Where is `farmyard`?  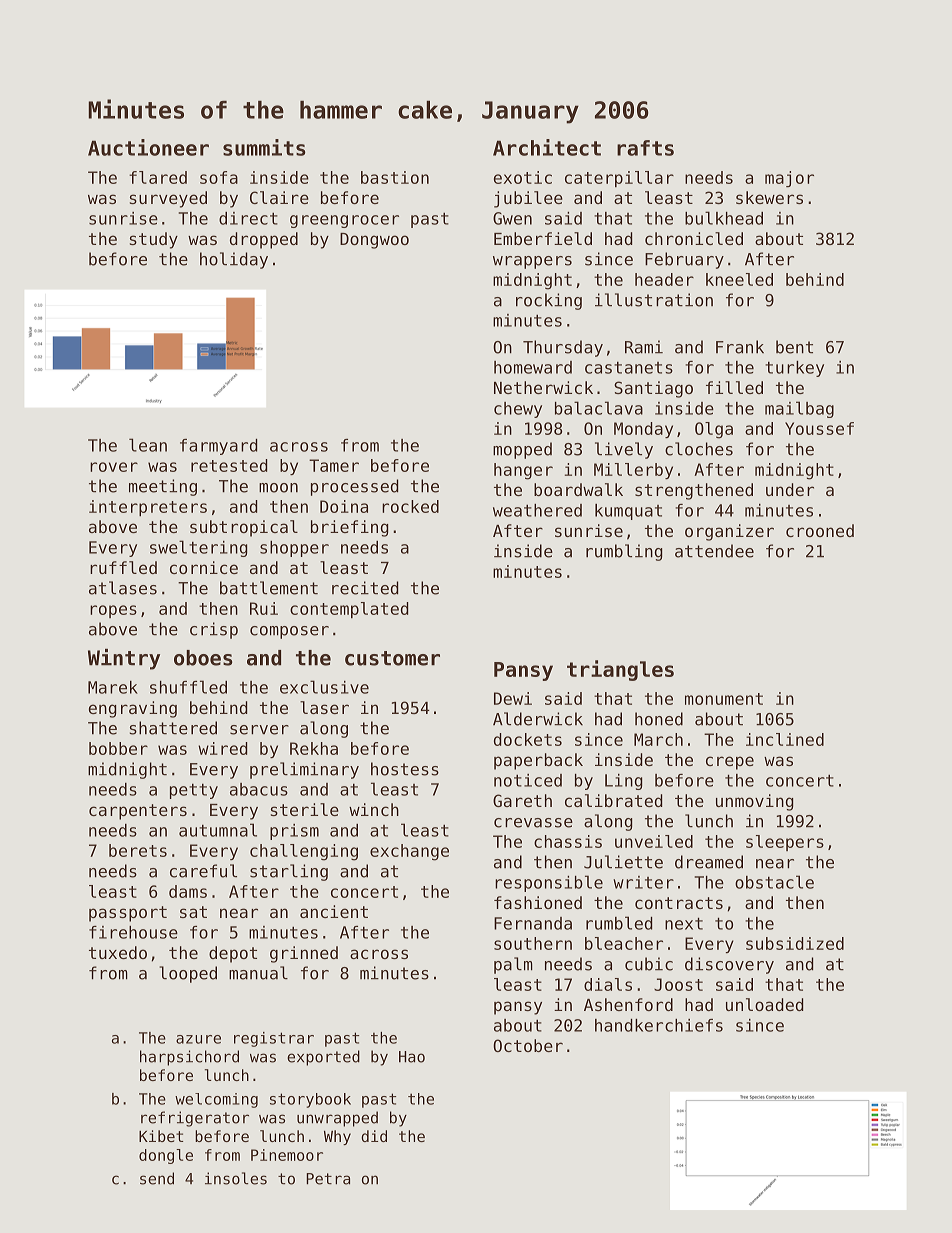
farmyard is located at coordinates (218, 447).
